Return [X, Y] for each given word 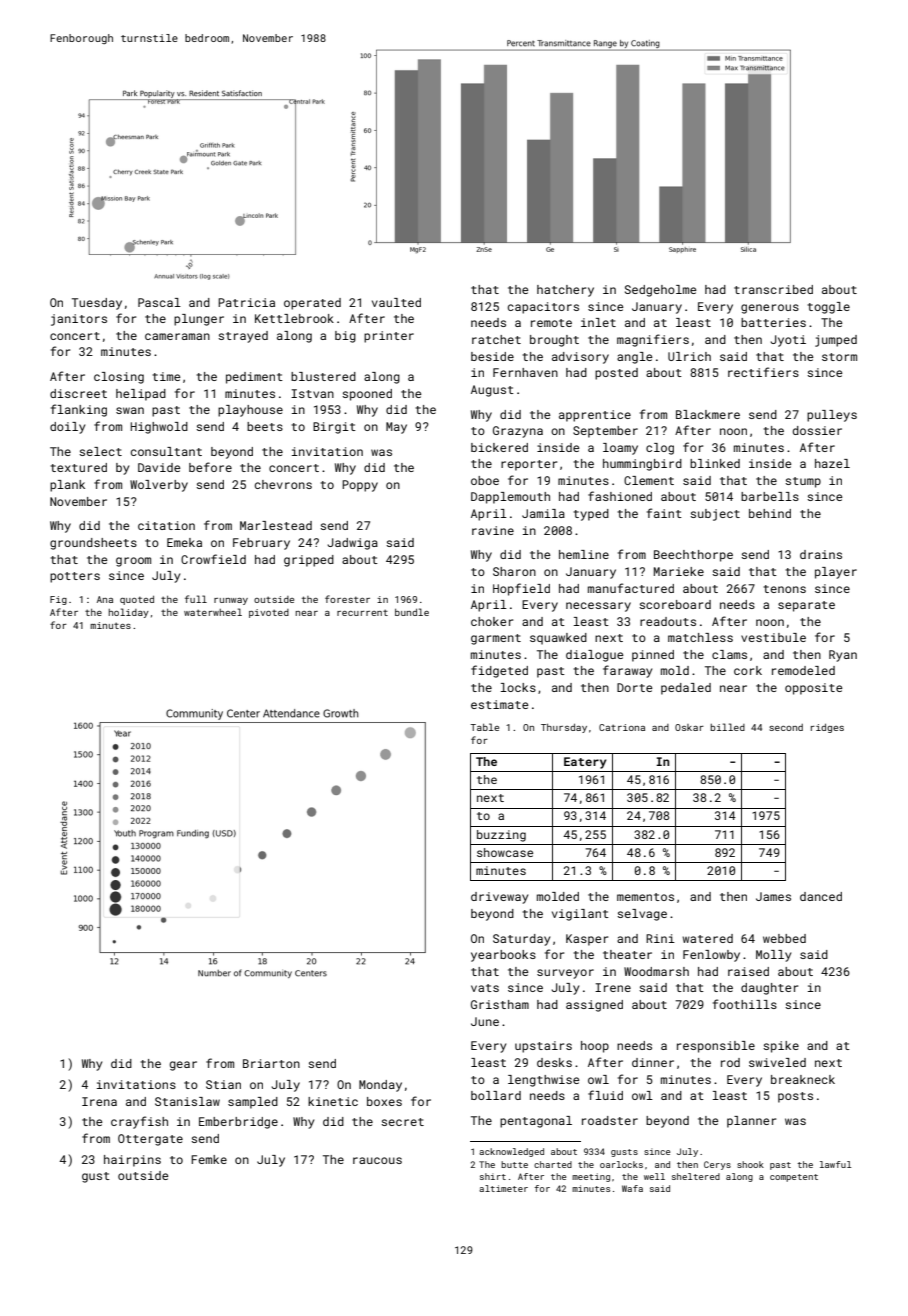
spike [781, 1047]
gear [183, 1066]
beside [492, 356]
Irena [99, 1101]
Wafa [632, 1188]
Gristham [500, 1004]
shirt [493, 1176]
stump [803, 482]
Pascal [159, 302]
